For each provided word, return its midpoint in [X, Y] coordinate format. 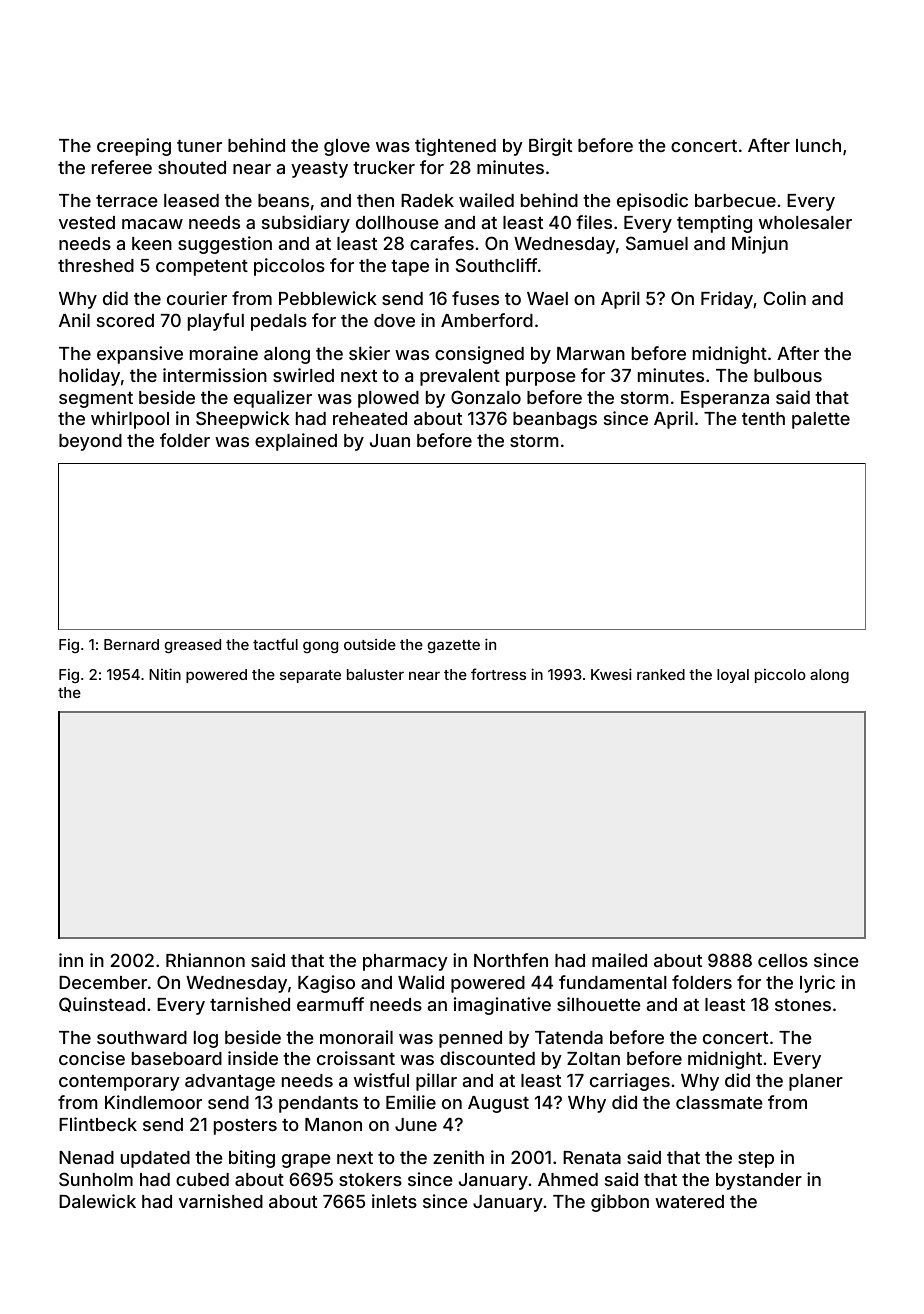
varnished [221, 1201]
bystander [759, 1181]
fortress [498, 674]
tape [410, 268]
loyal [733, 676]
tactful [275, 644]
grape [306, 1161]
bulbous [788, 375]
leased [191, 200]
